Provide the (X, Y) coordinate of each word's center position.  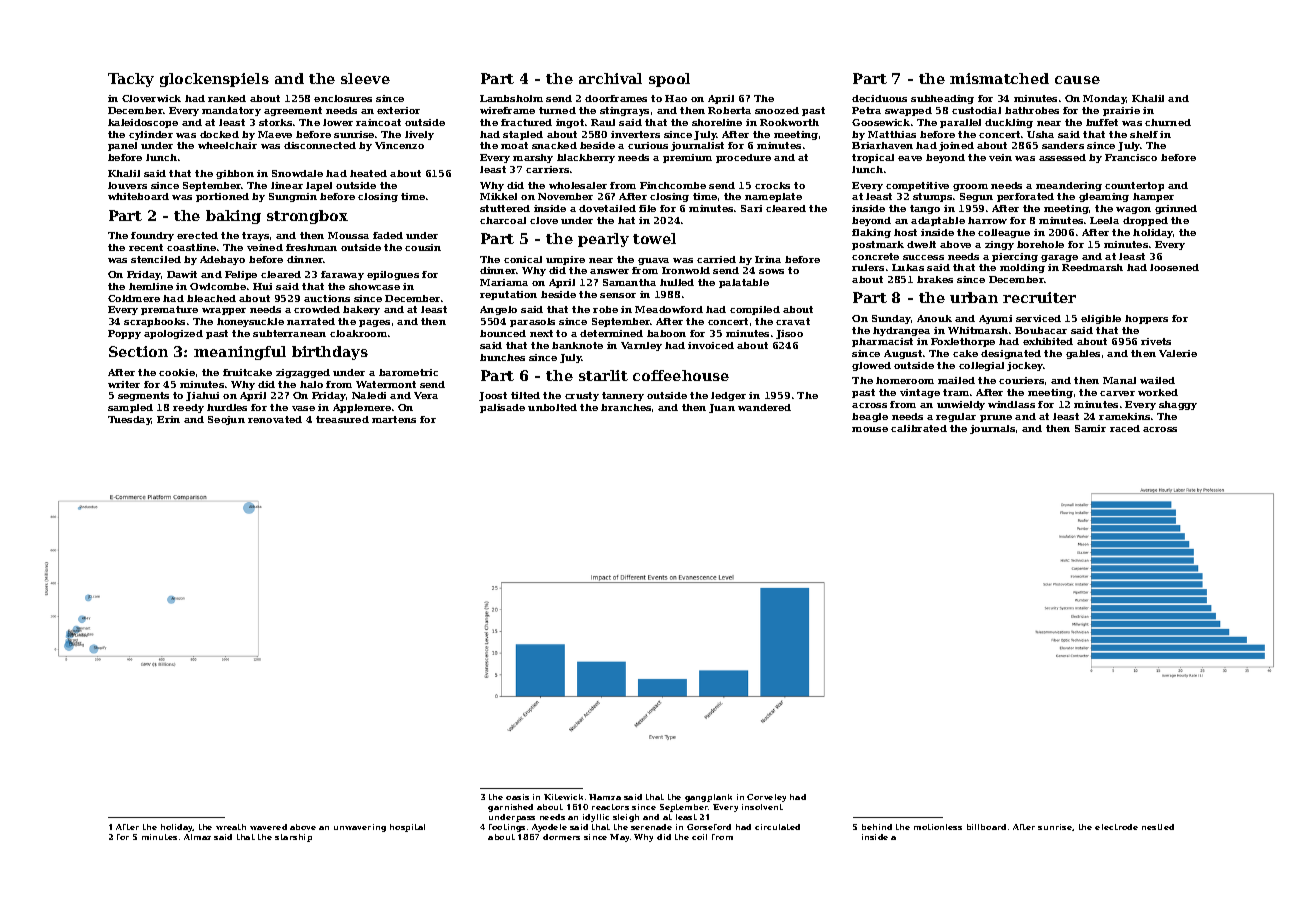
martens (394, 419)
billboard (986, 827)
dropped (1145, 221)
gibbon (235, 174)
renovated (275, 419)
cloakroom (358, 333)
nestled (1158, 827)
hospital (407, 828)
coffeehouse (681, 375)
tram (956, 392)
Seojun (226, 420)
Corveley (766, 798)
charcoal (503, 220)
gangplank (708, 798)
